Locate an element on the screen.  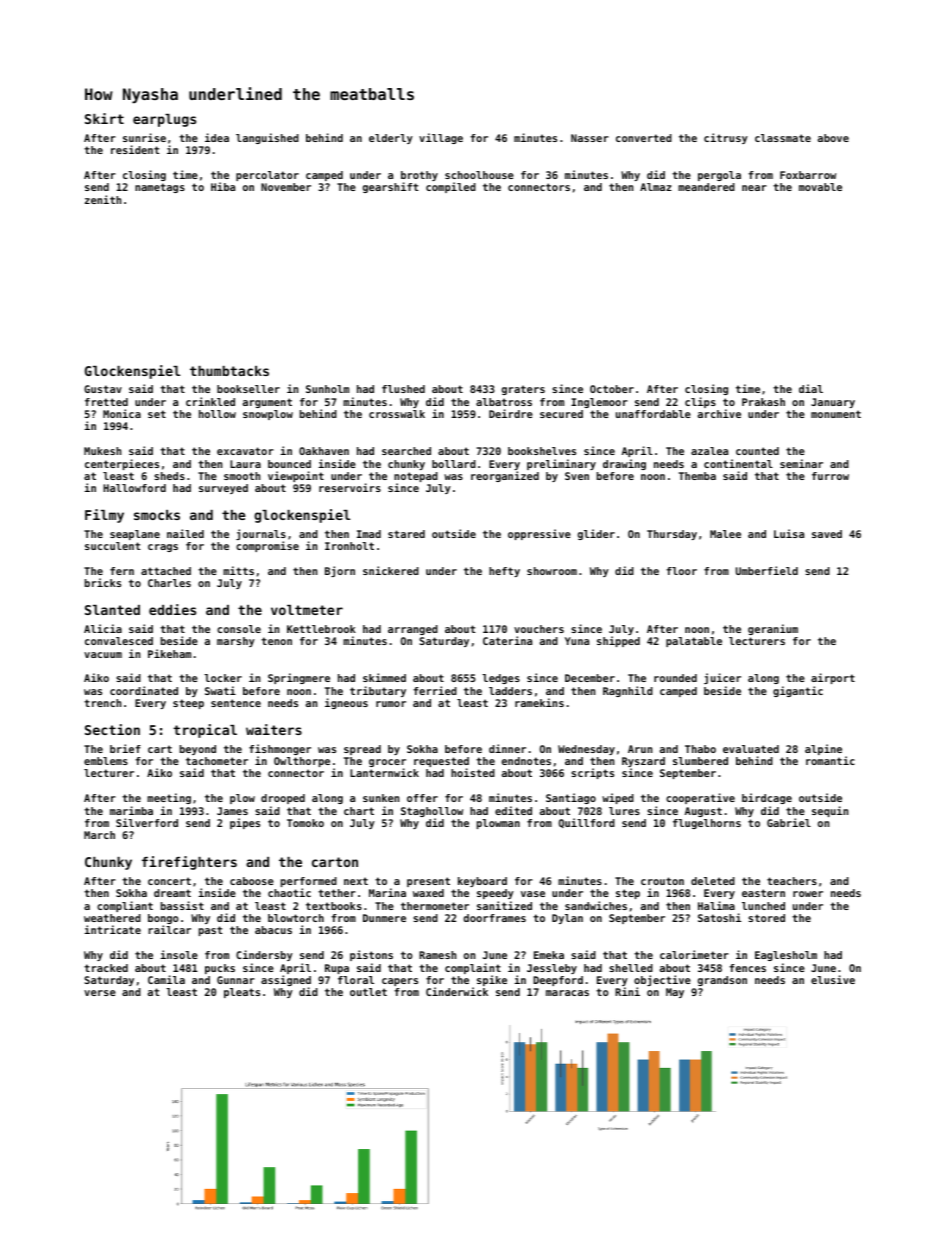
emblems is located at coordinates (106, 761).
